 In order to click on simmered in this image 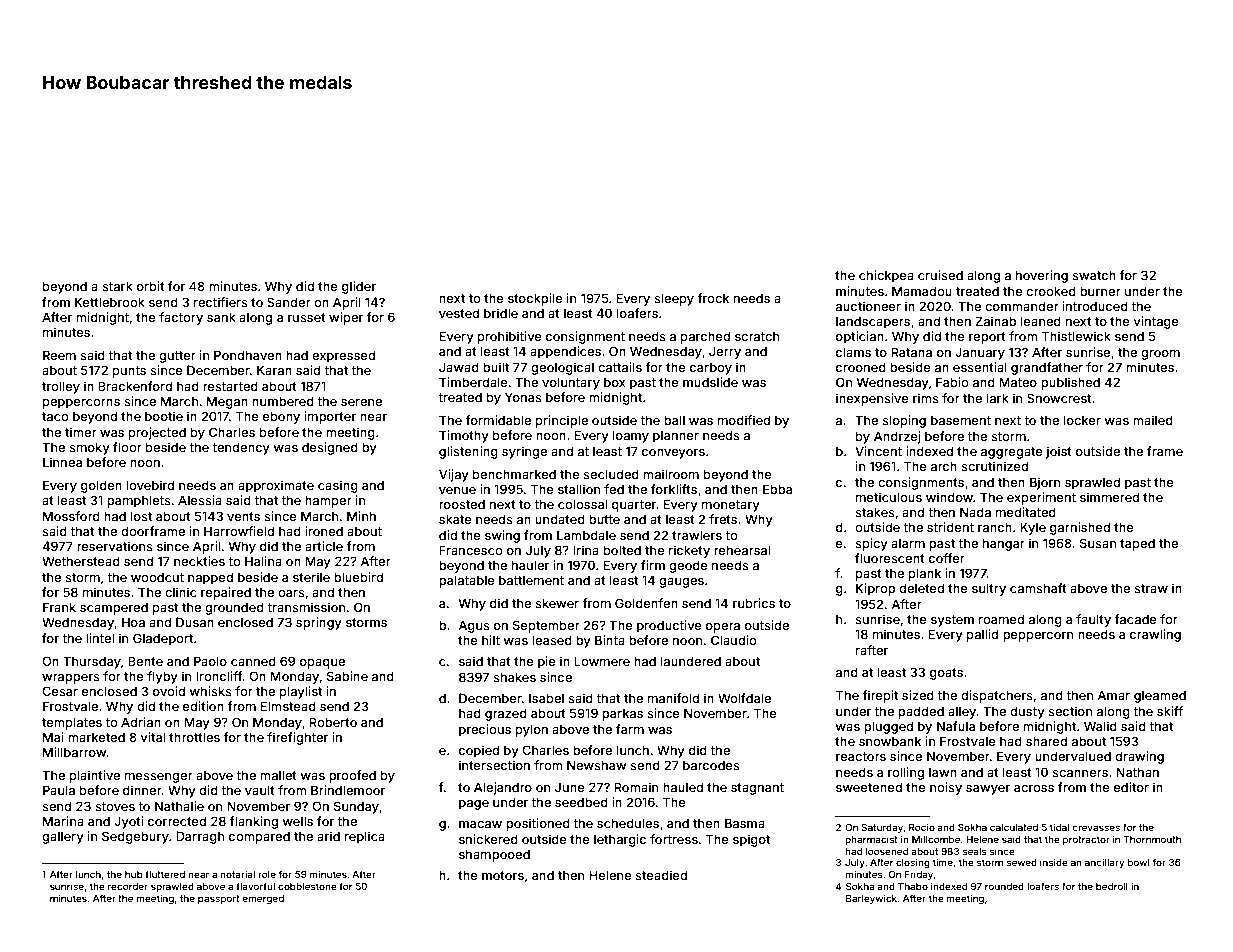, I will do `click(1109, 497)`.
